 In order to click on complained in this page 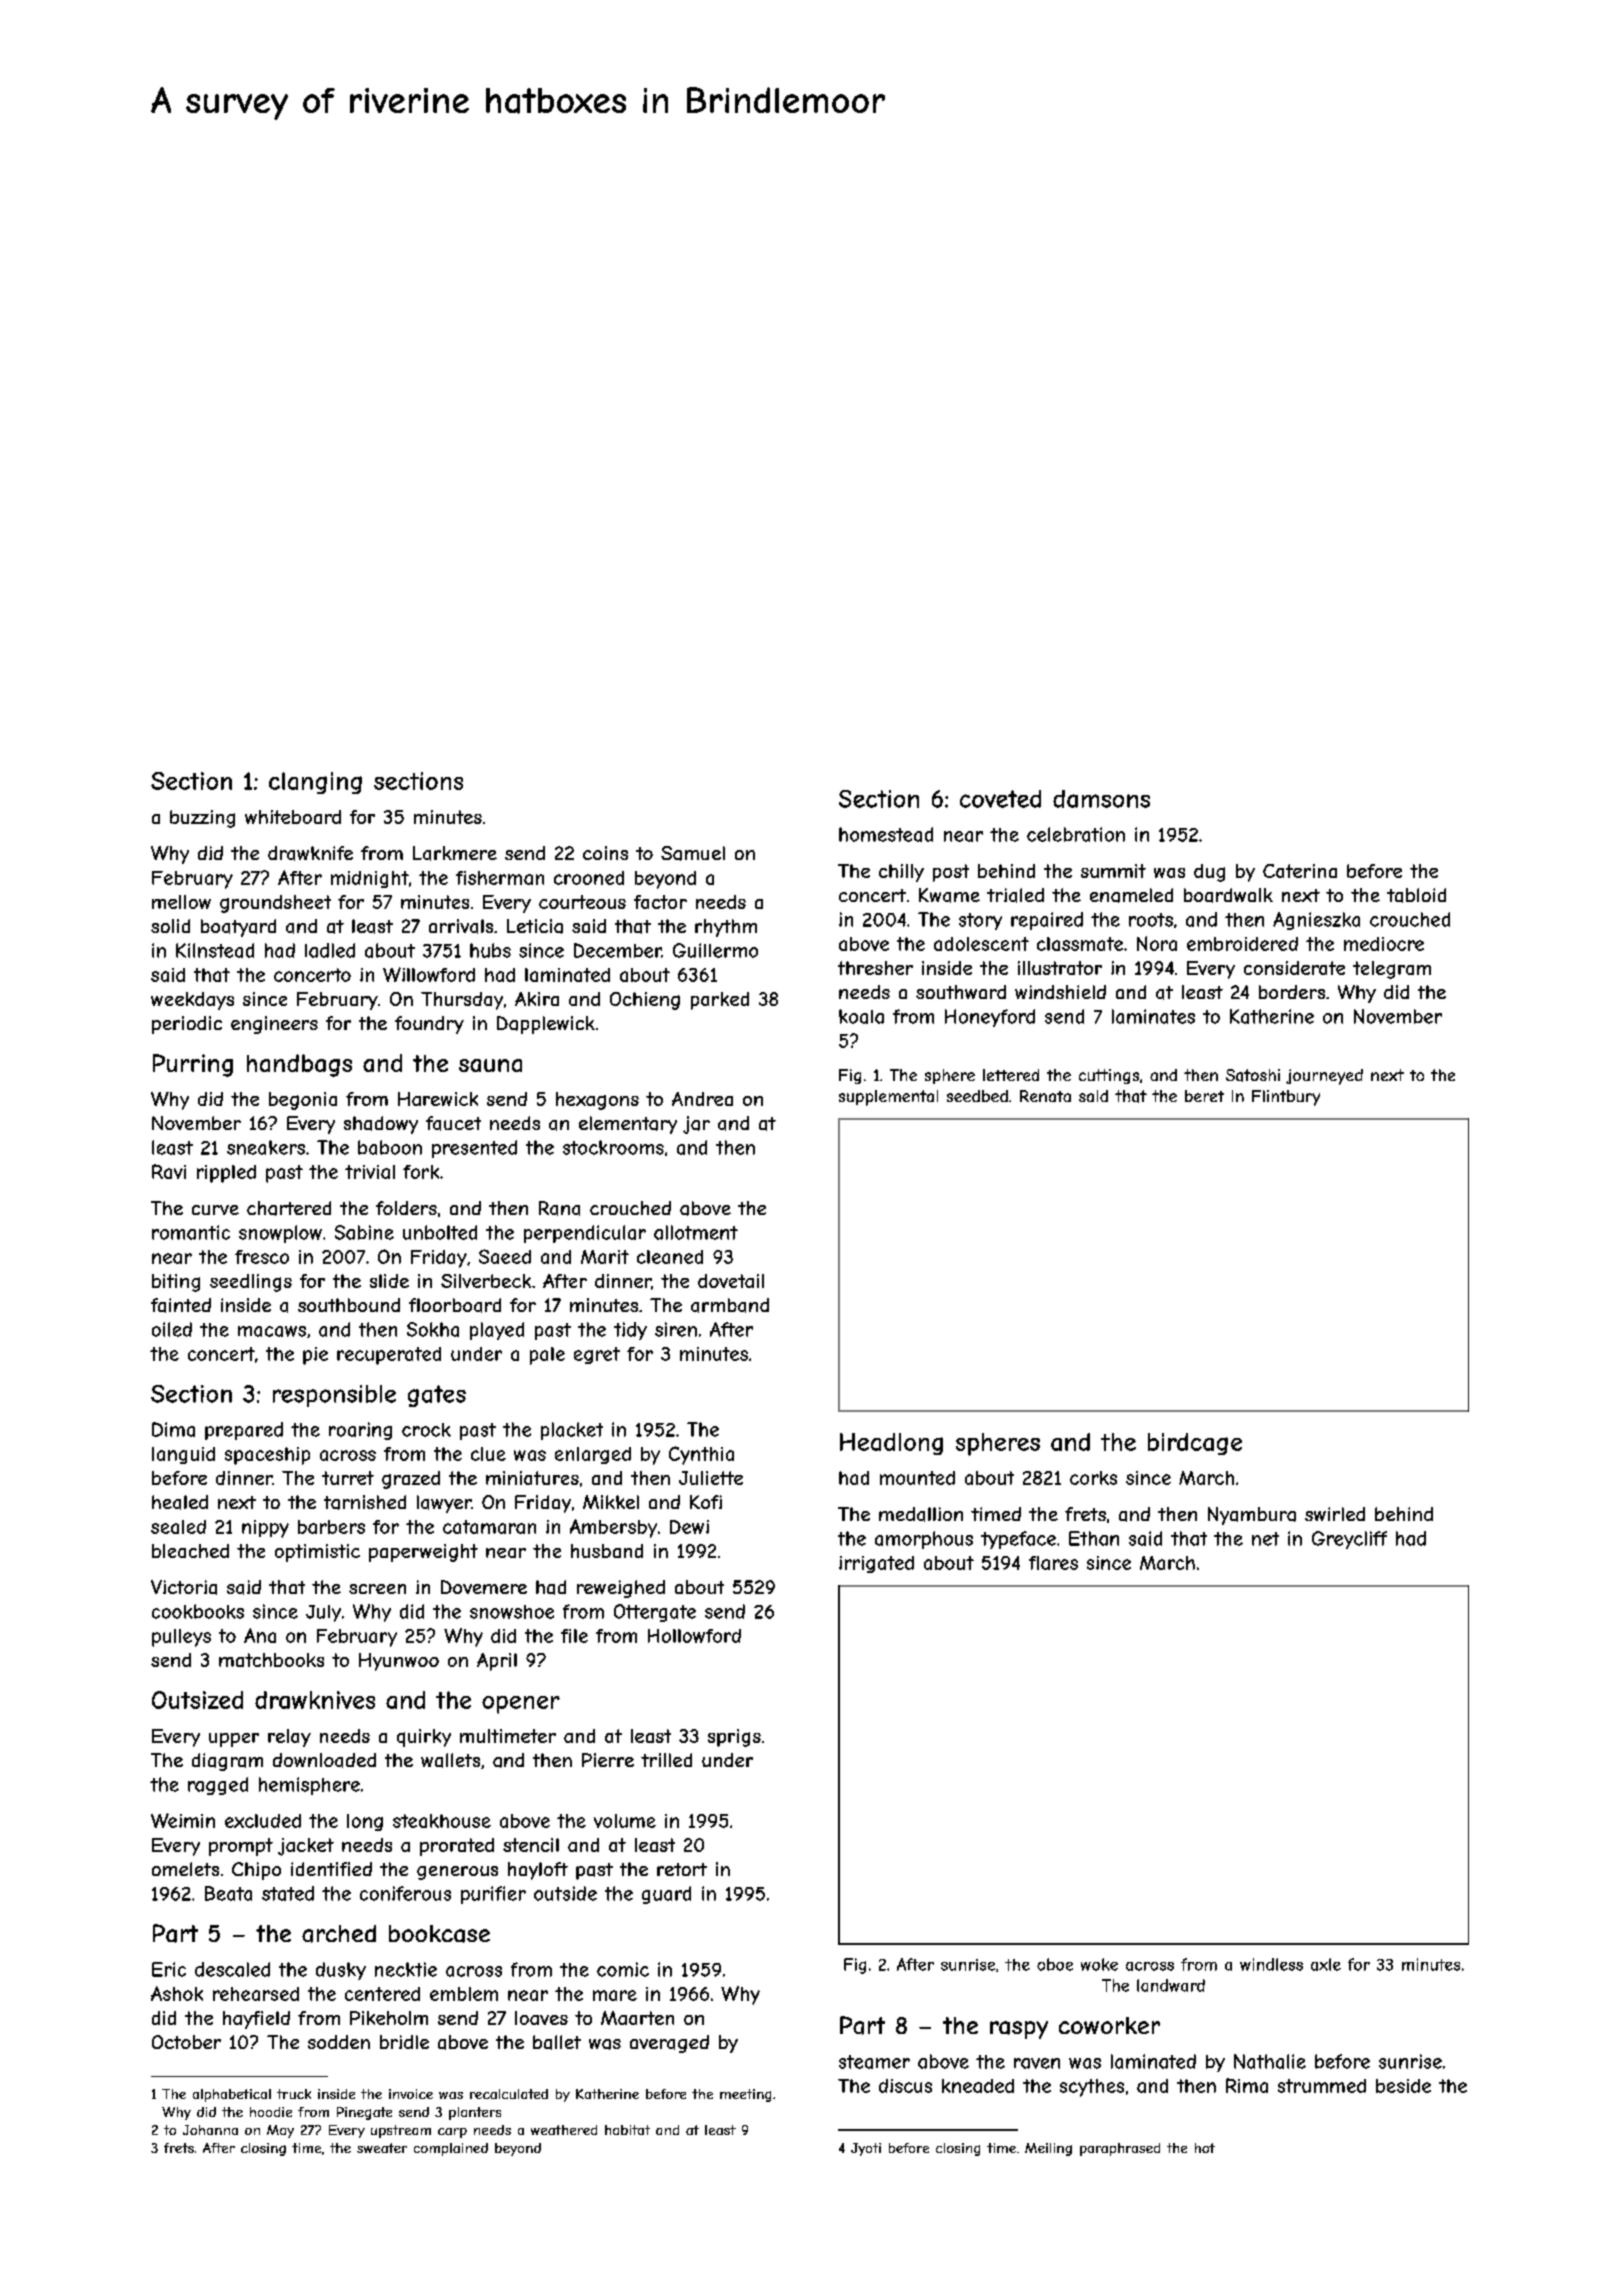, I will do `click(451, 2149)`.
